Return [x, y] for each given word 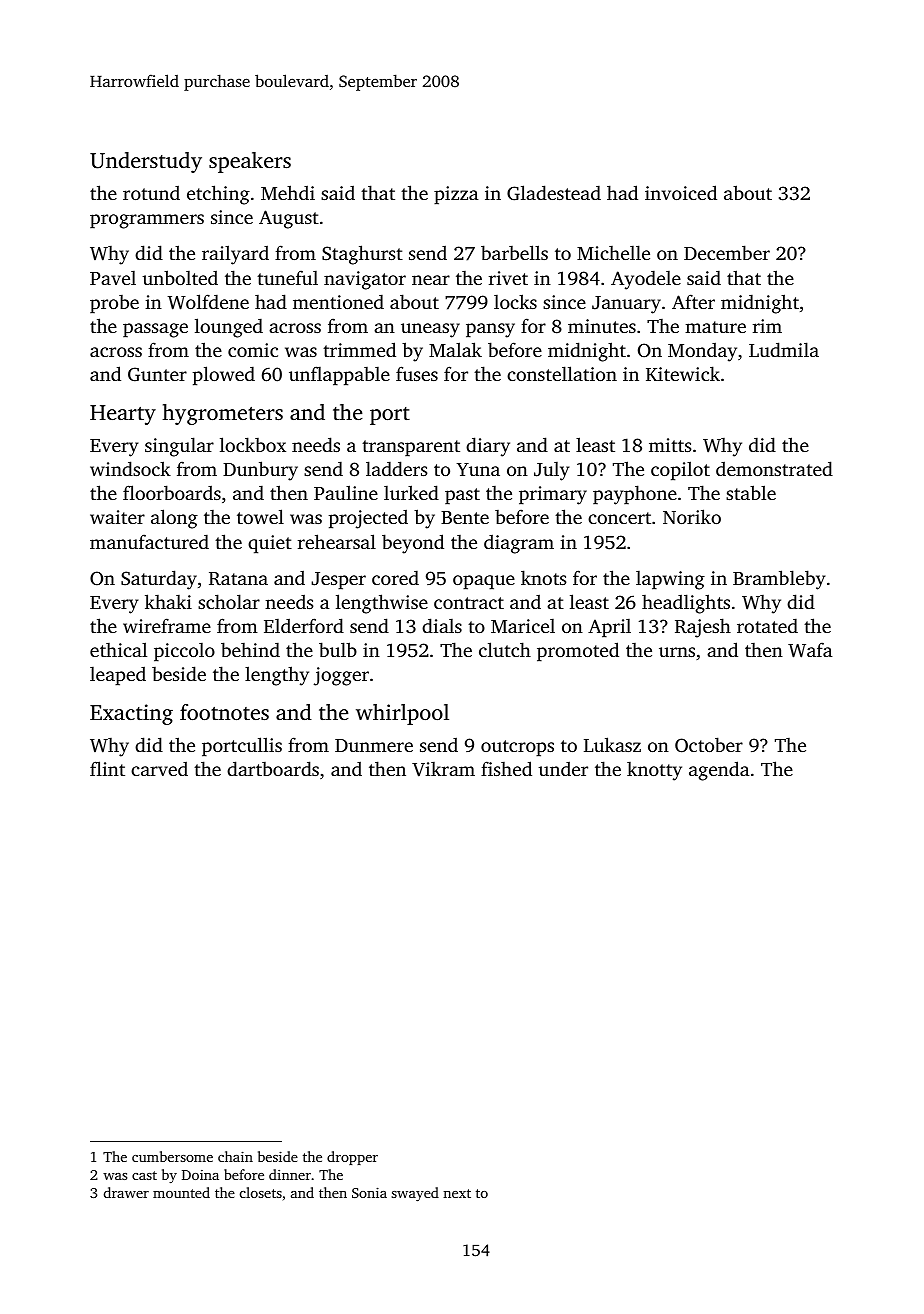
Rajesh [703, 628]
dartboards [273, 768]
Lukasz [612, 744]
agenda [719, 771]
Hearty [123, 415]
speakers [250, 162]
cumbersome [172, 1156]
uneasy [430, 330]
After [693, 301]
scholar [229, 601]
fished [506, 768]
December [727, 252]
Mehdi [288, 192]
